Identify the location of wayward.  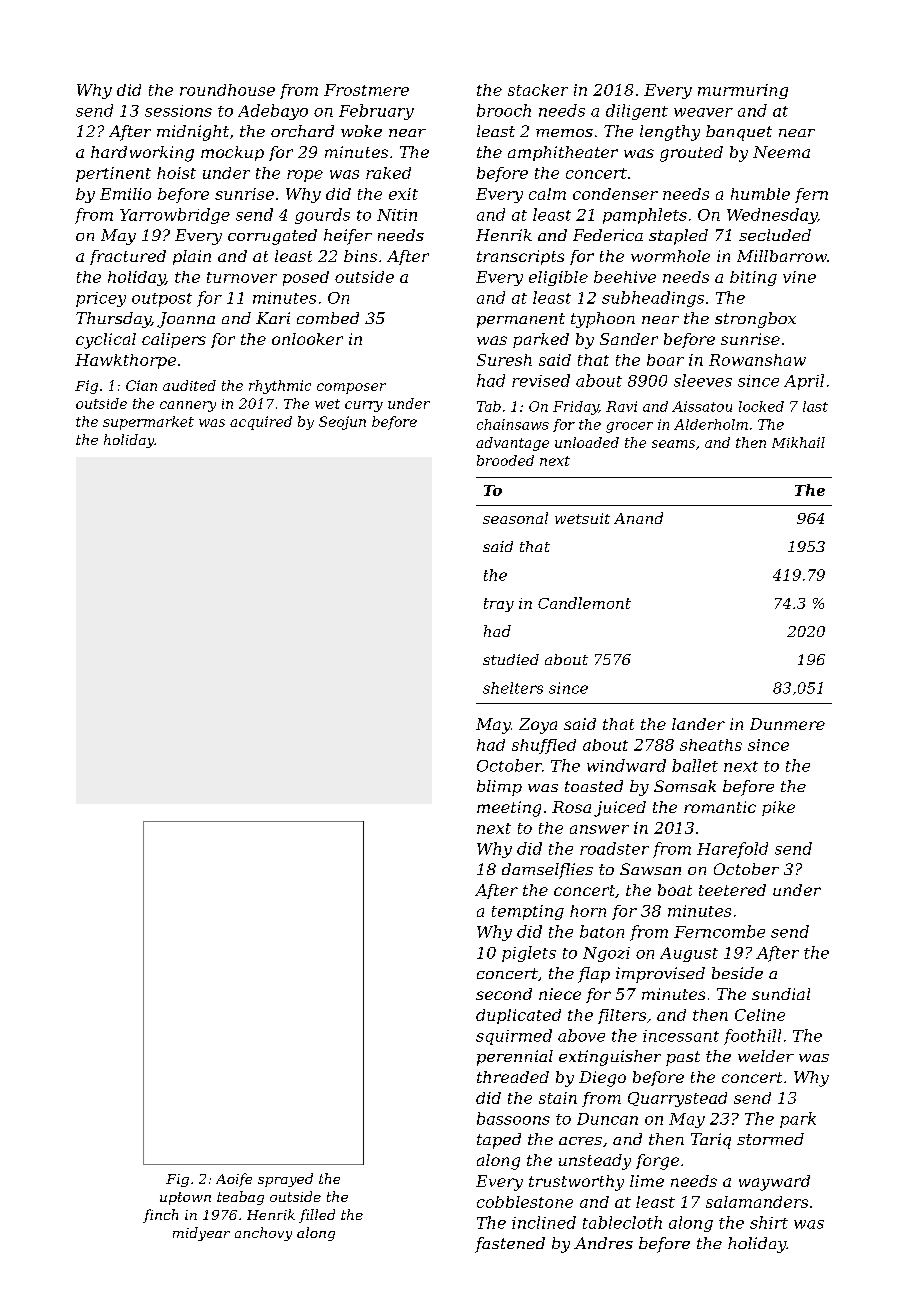
(774, 1183).
